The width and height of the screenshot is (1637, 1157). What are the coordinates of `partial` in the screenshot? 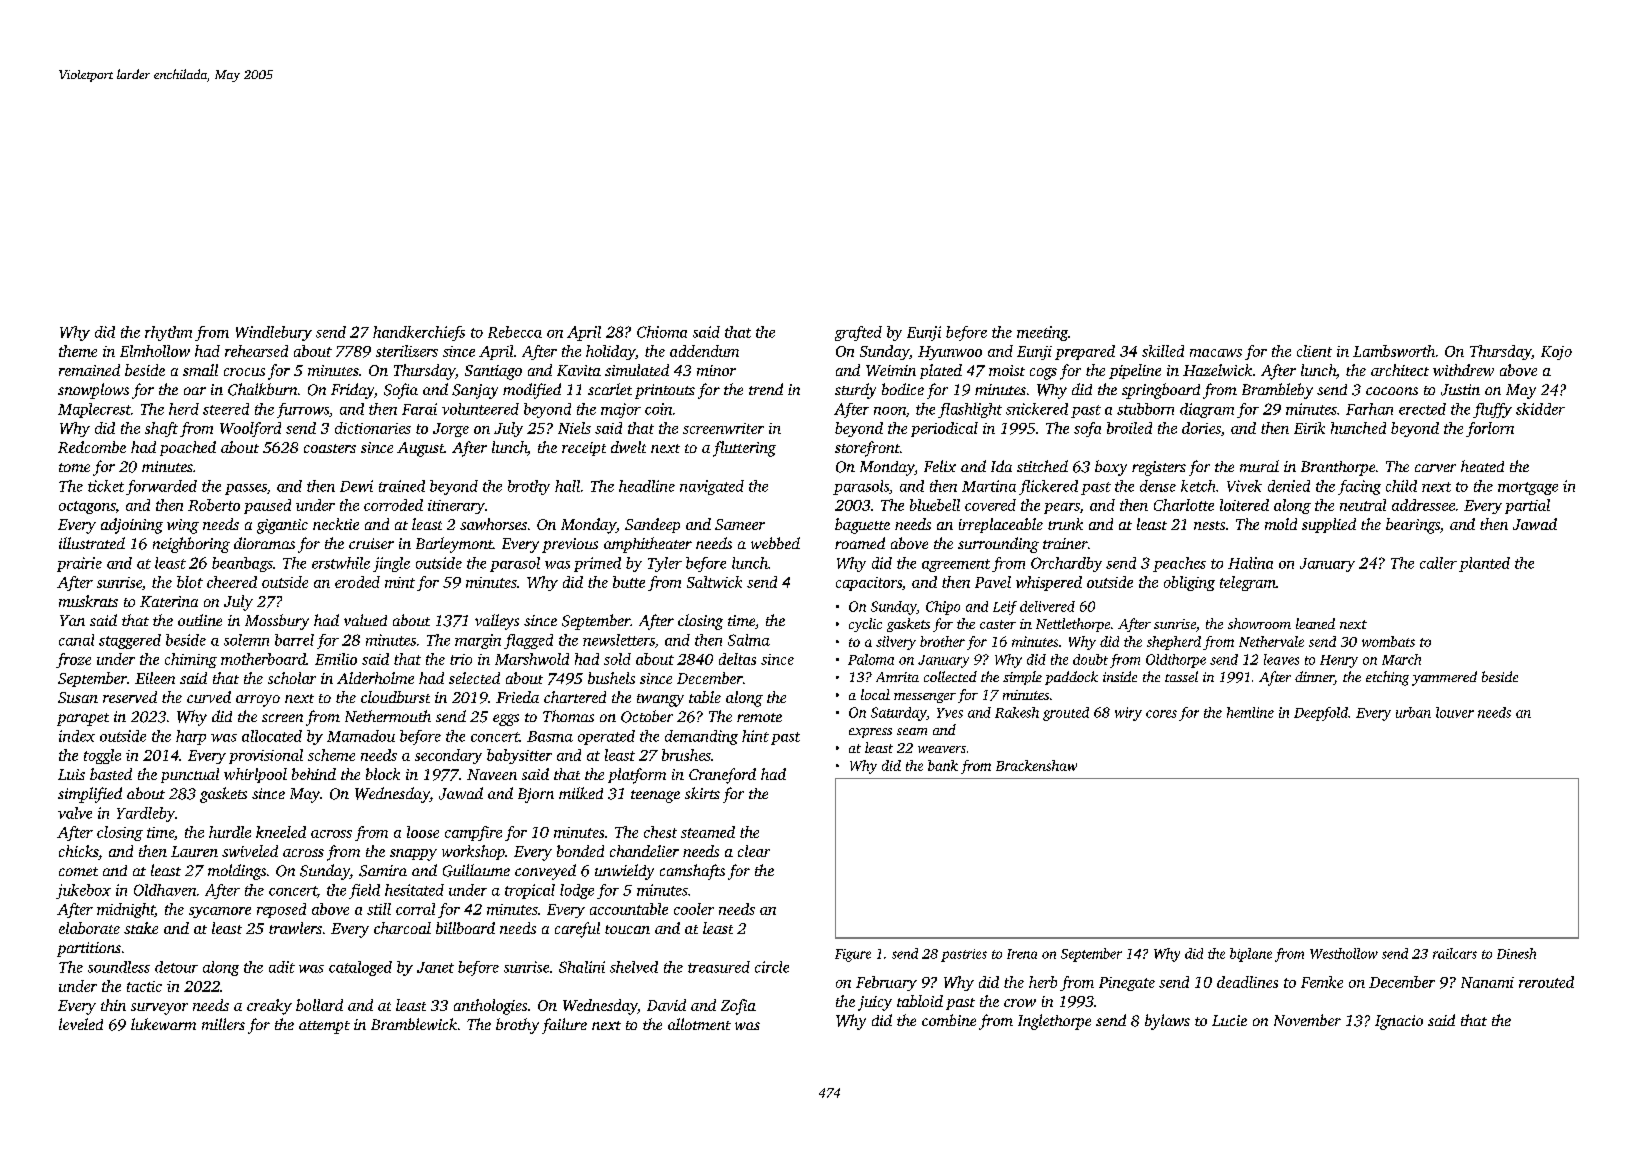 It's located at (1527, 506).
